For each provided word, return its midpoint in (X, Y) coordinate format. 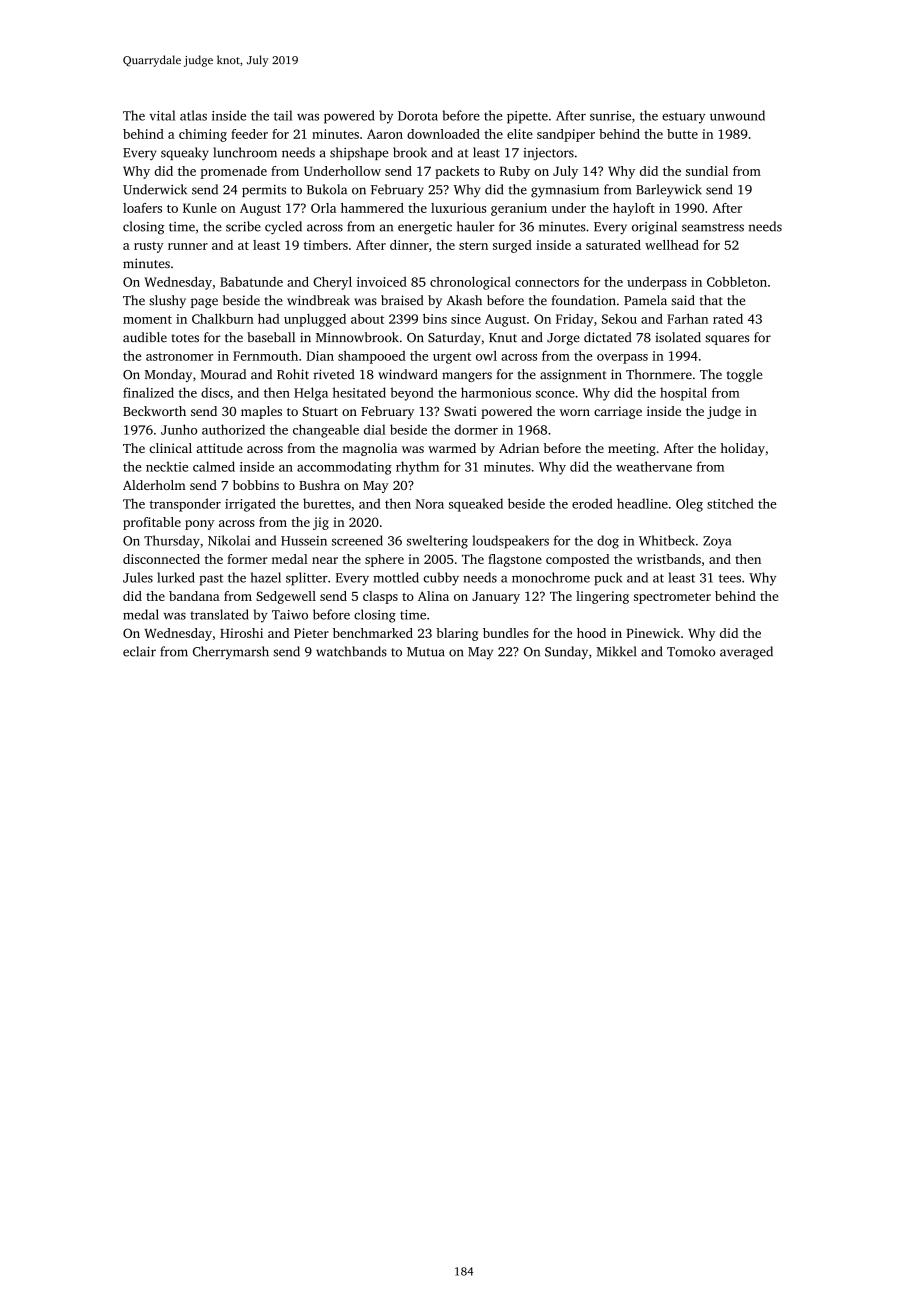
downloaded (443, 134)
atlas (193, 115)
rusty (149, 247)
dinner (409, 245)
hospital (683, 394)
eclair (139, 651)
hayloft (634, 209)
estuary (683, 118)
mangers (467, 377)
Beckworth (154, 411)
